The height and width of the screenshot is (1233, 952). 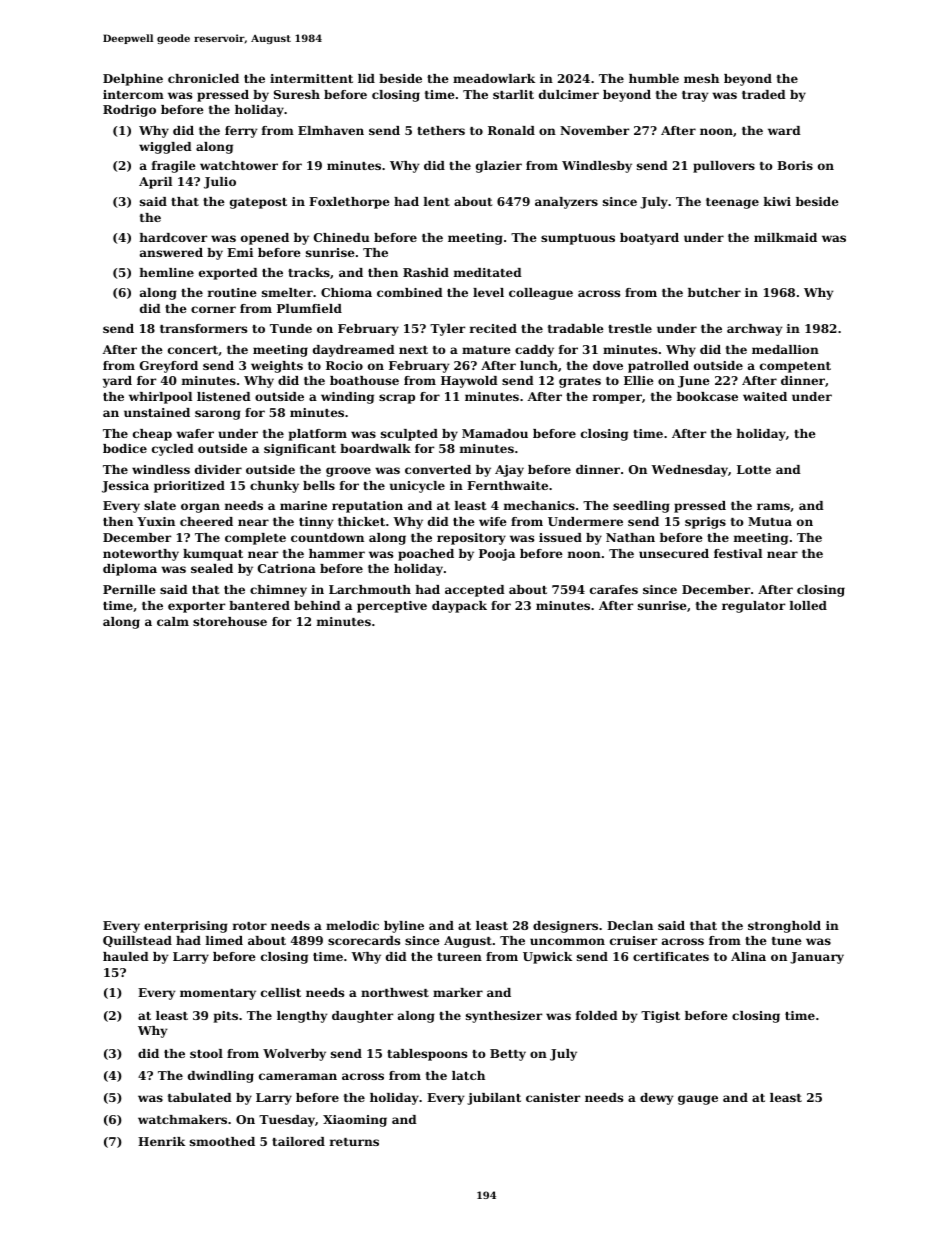 I want to click on regulator, so click(x=753, y=607).
